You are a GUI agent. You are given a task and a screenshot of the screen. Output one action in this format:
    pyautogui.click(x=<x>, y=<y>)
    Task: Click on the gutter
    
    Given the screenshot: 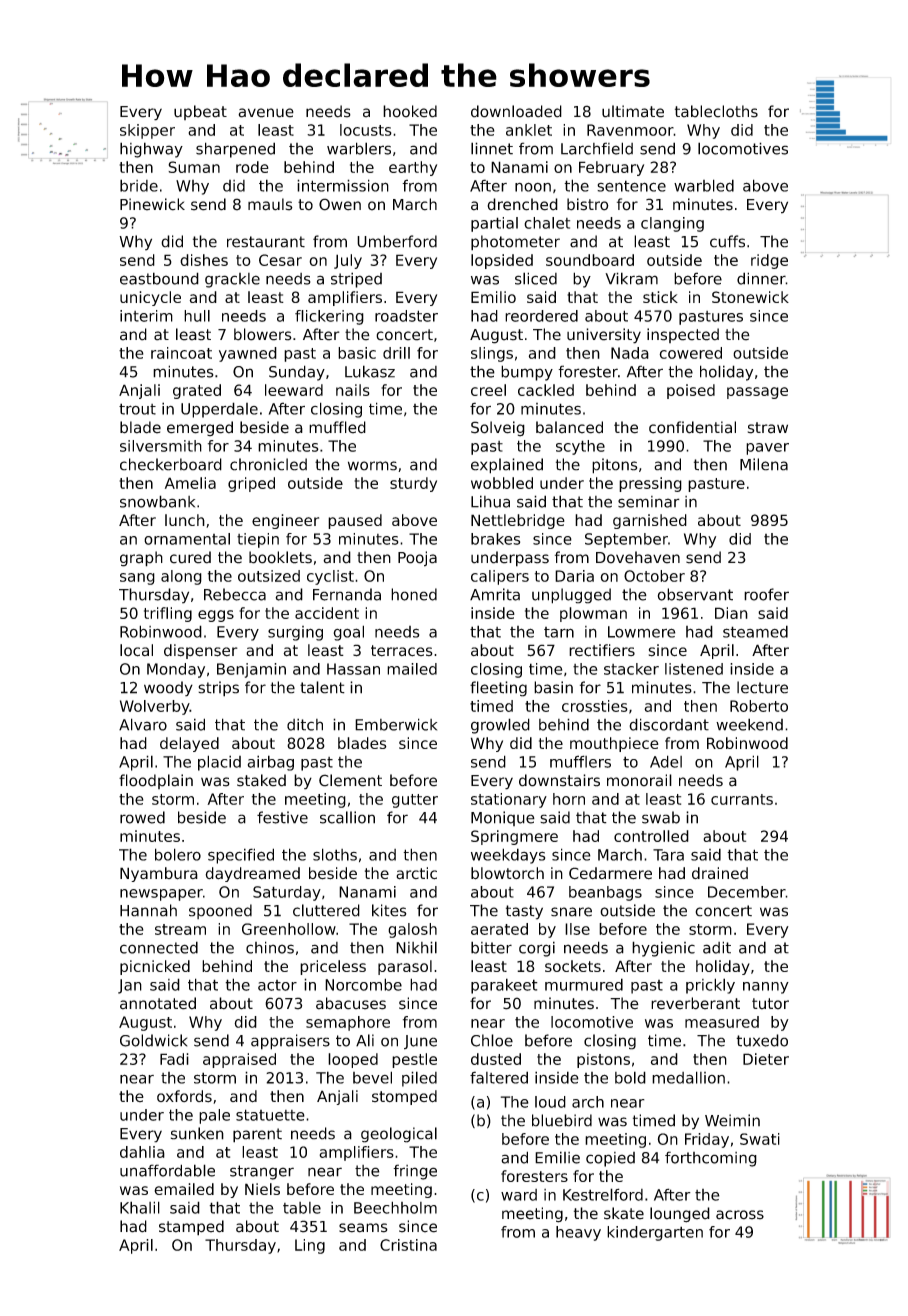 What is the action you would take?
    pyautogui.click(x=415, y=801)
